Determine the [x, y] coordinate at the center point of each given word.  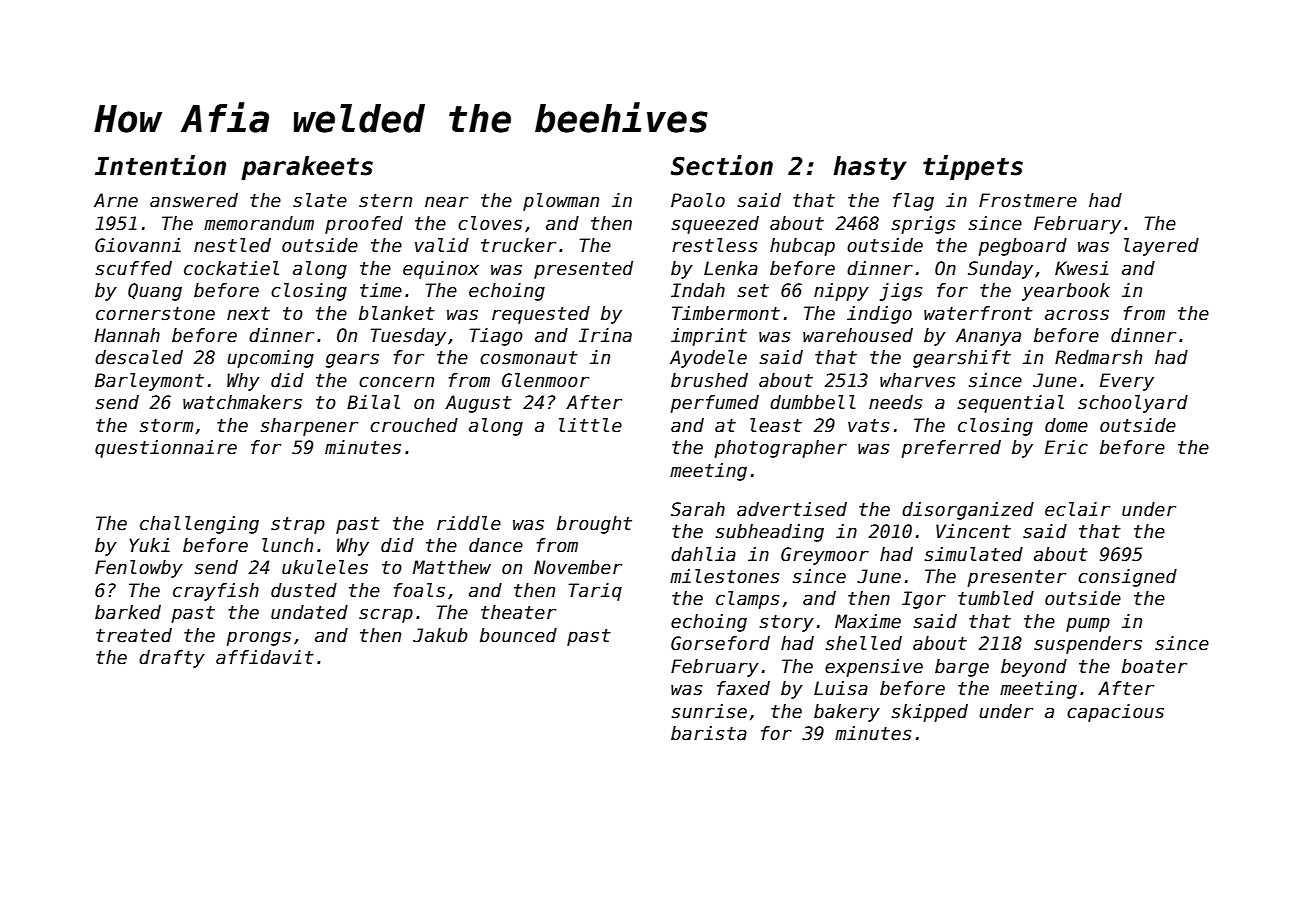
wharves [917, 380]
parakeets [307, 168]
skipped [929, 713]
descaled [139, 357]
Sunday [1000, 270]
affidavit [265, 657]
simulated [973, 554]
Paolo [698, 200]
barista [709, 733]
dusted [304, 590]
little [590, 425]
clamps [747, 600]
